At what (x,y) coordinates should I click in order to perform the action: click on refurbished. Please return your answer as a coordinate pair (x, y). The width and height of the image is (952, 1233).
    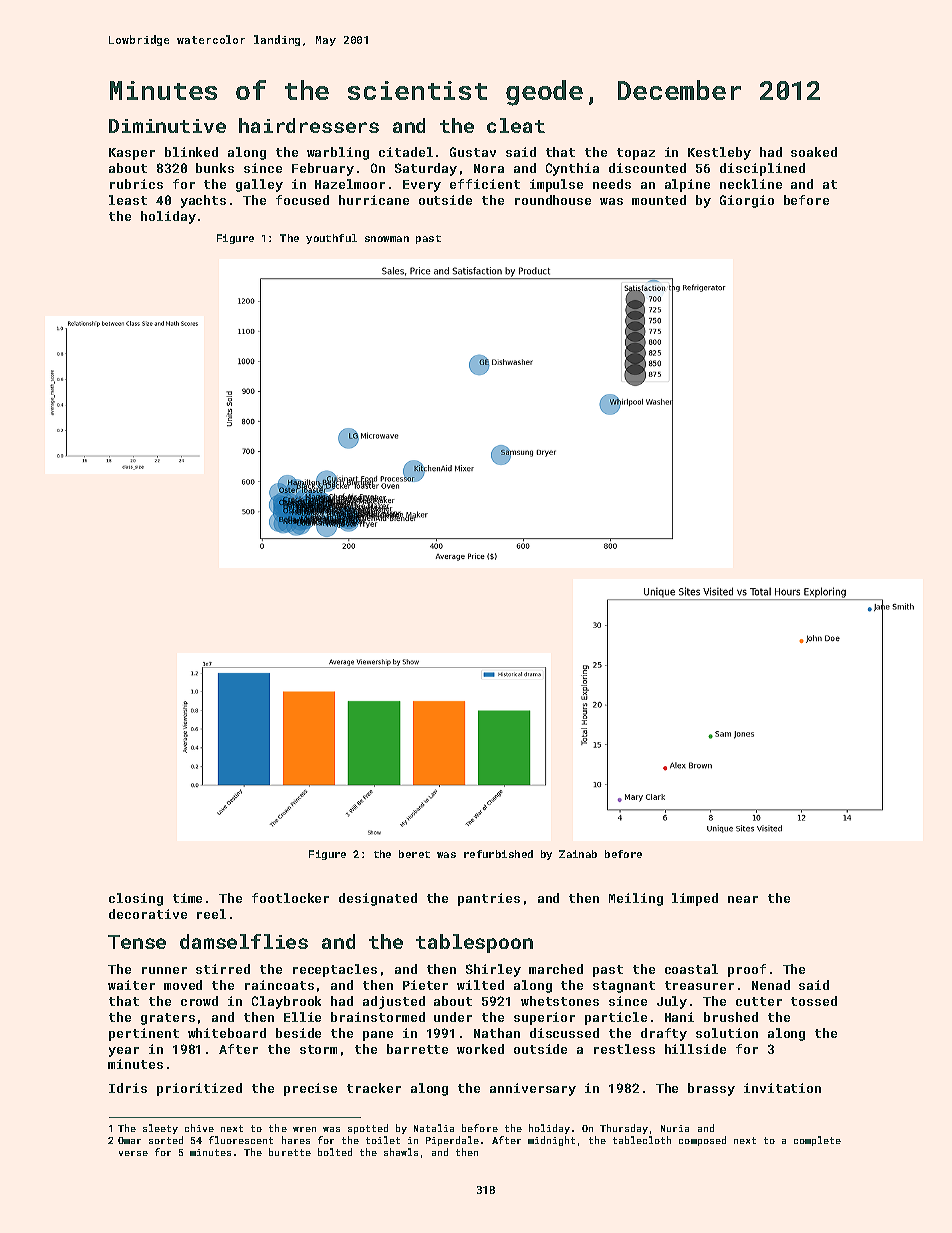
    Looking at the image, I should click on (498, 854).
